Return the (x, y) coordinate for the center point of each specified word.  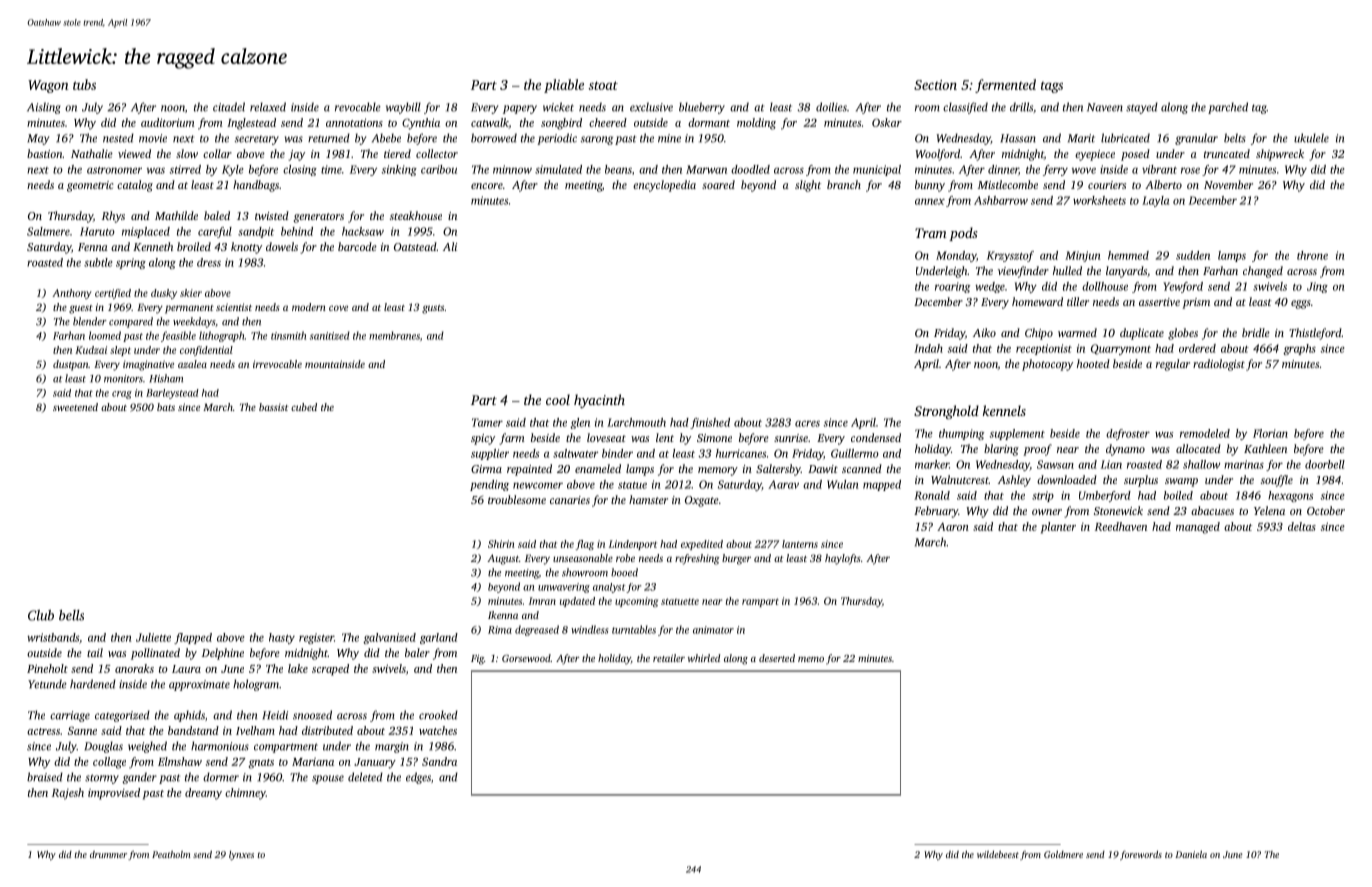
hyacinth (599, 401)
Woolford (937, 155)
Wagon (48, 86)
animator (713, 630)
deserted (777, 658)
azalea (192, 364)
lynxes (241, 855)
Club (41, 615)
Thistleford (1315, 334)
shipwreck (1280, 155)
